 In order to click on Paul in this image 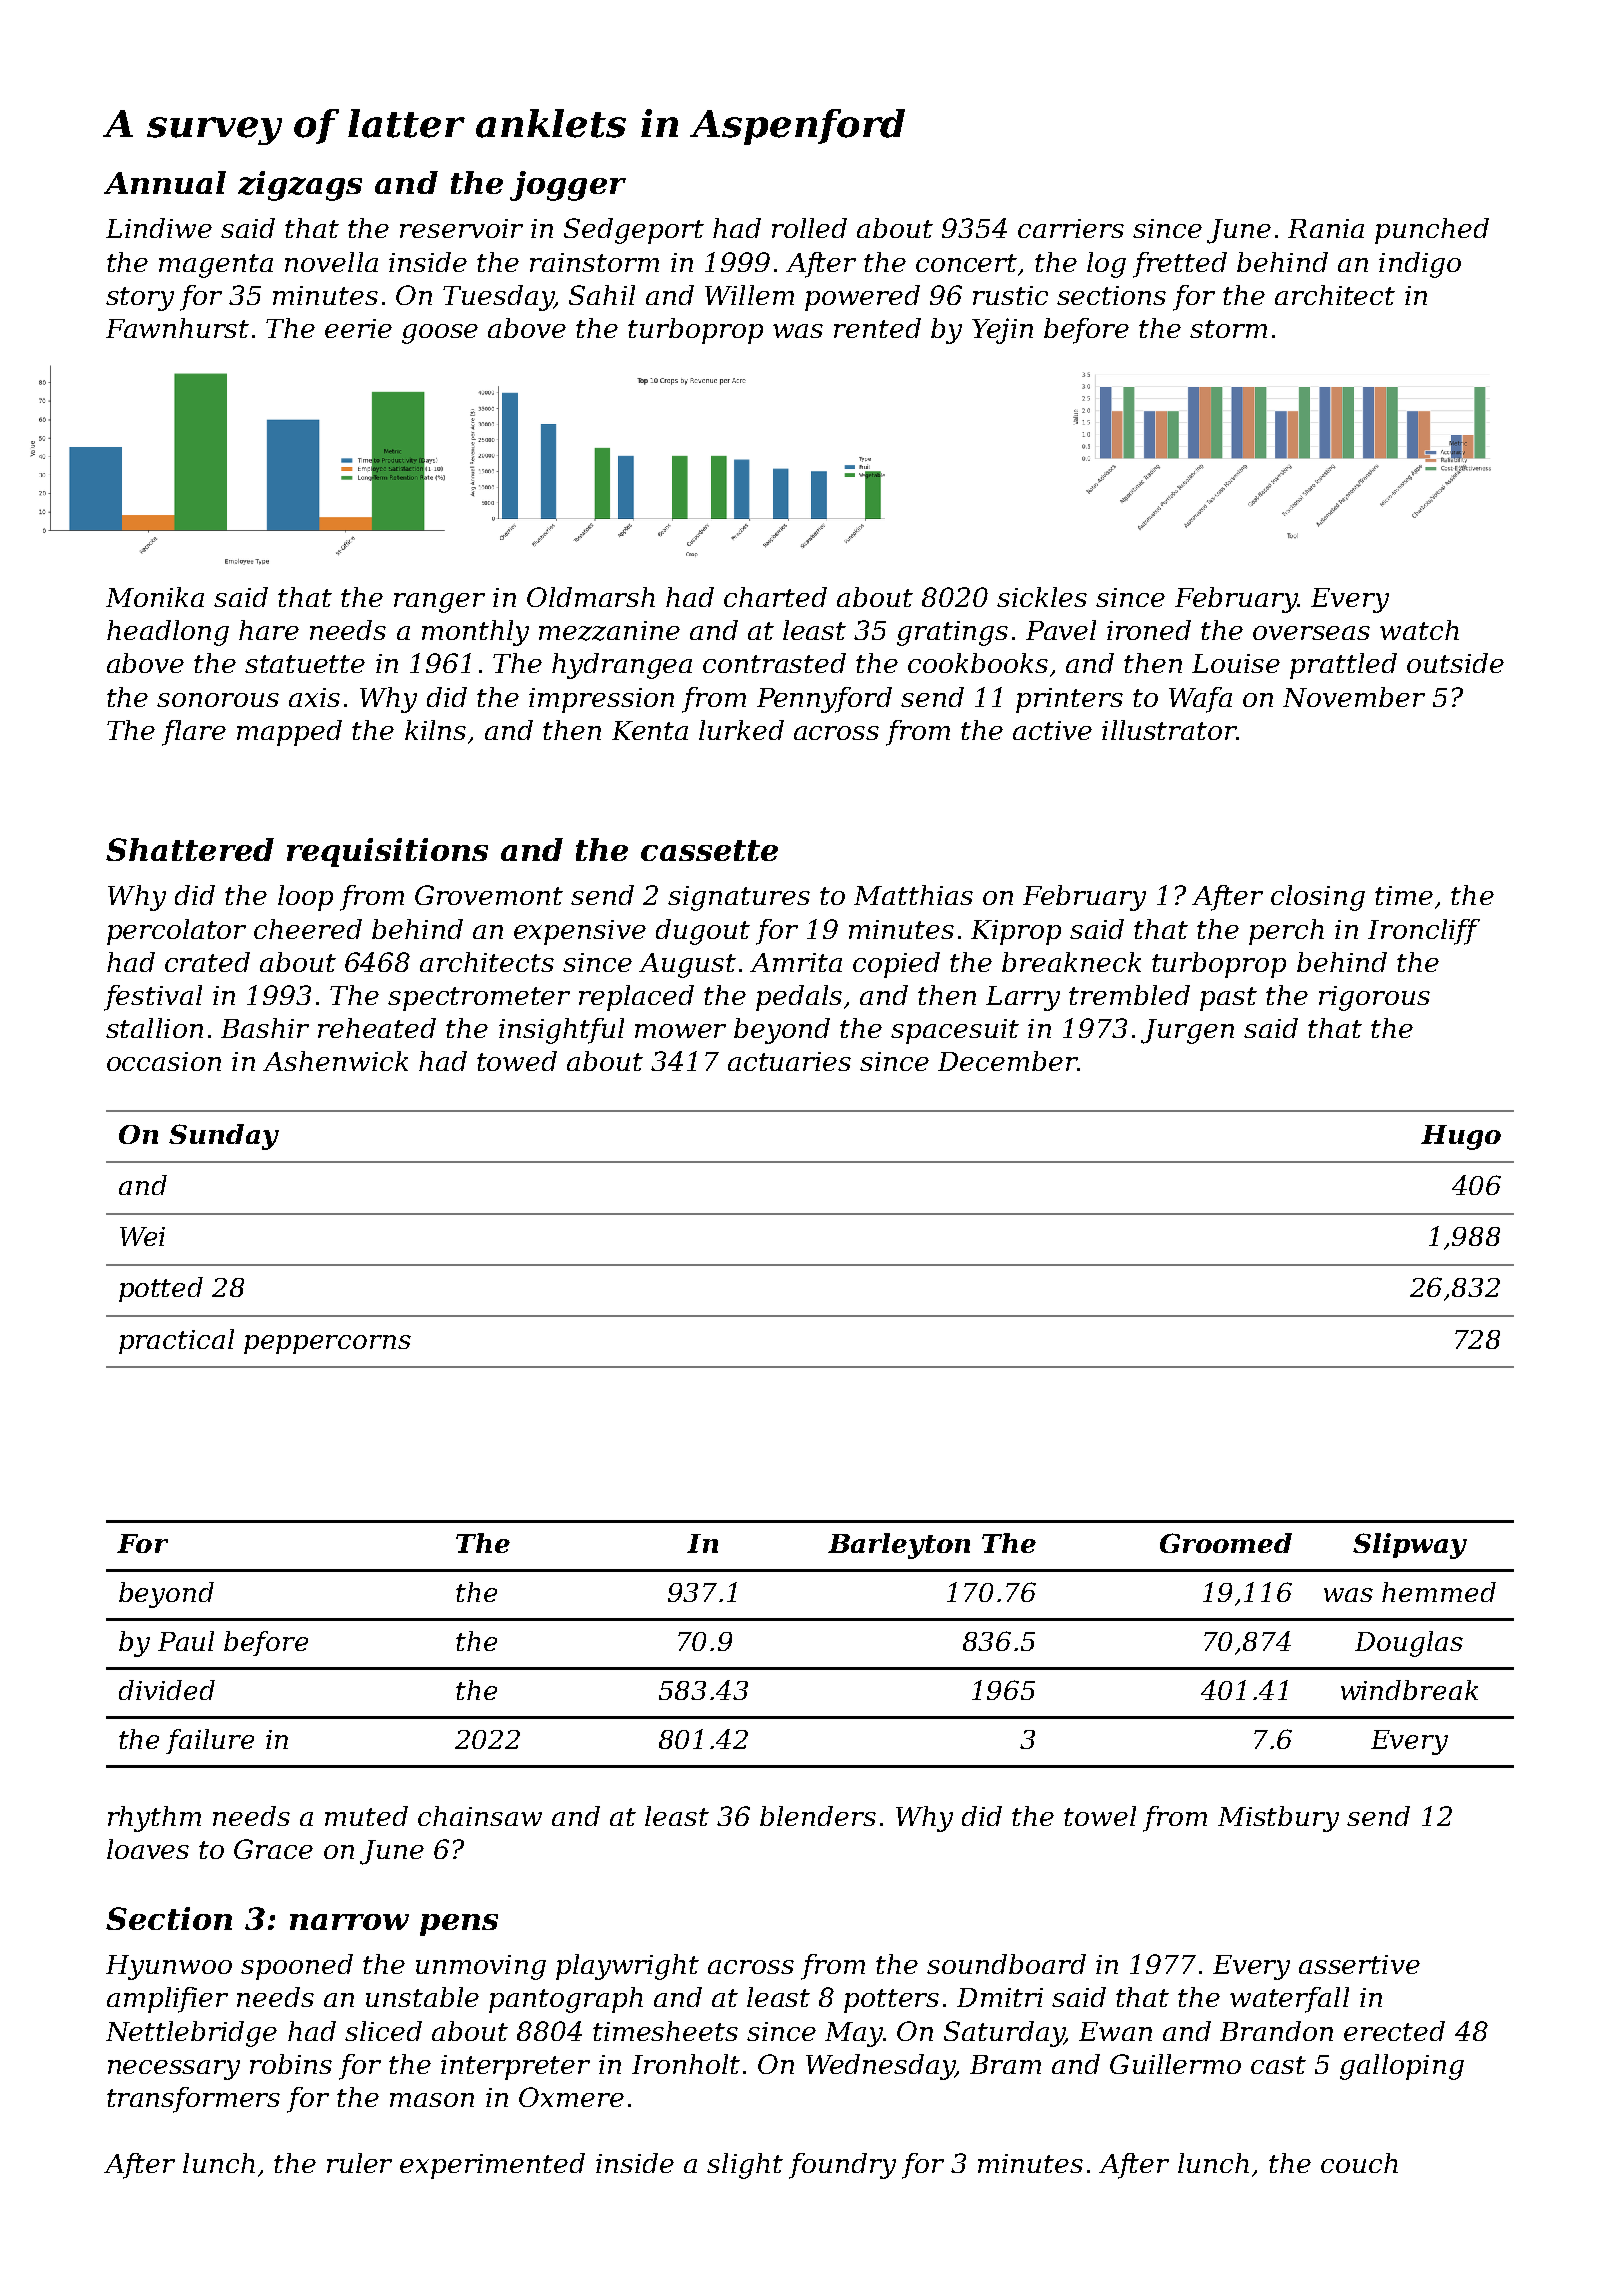, I will do `click(186, 1641)`.
